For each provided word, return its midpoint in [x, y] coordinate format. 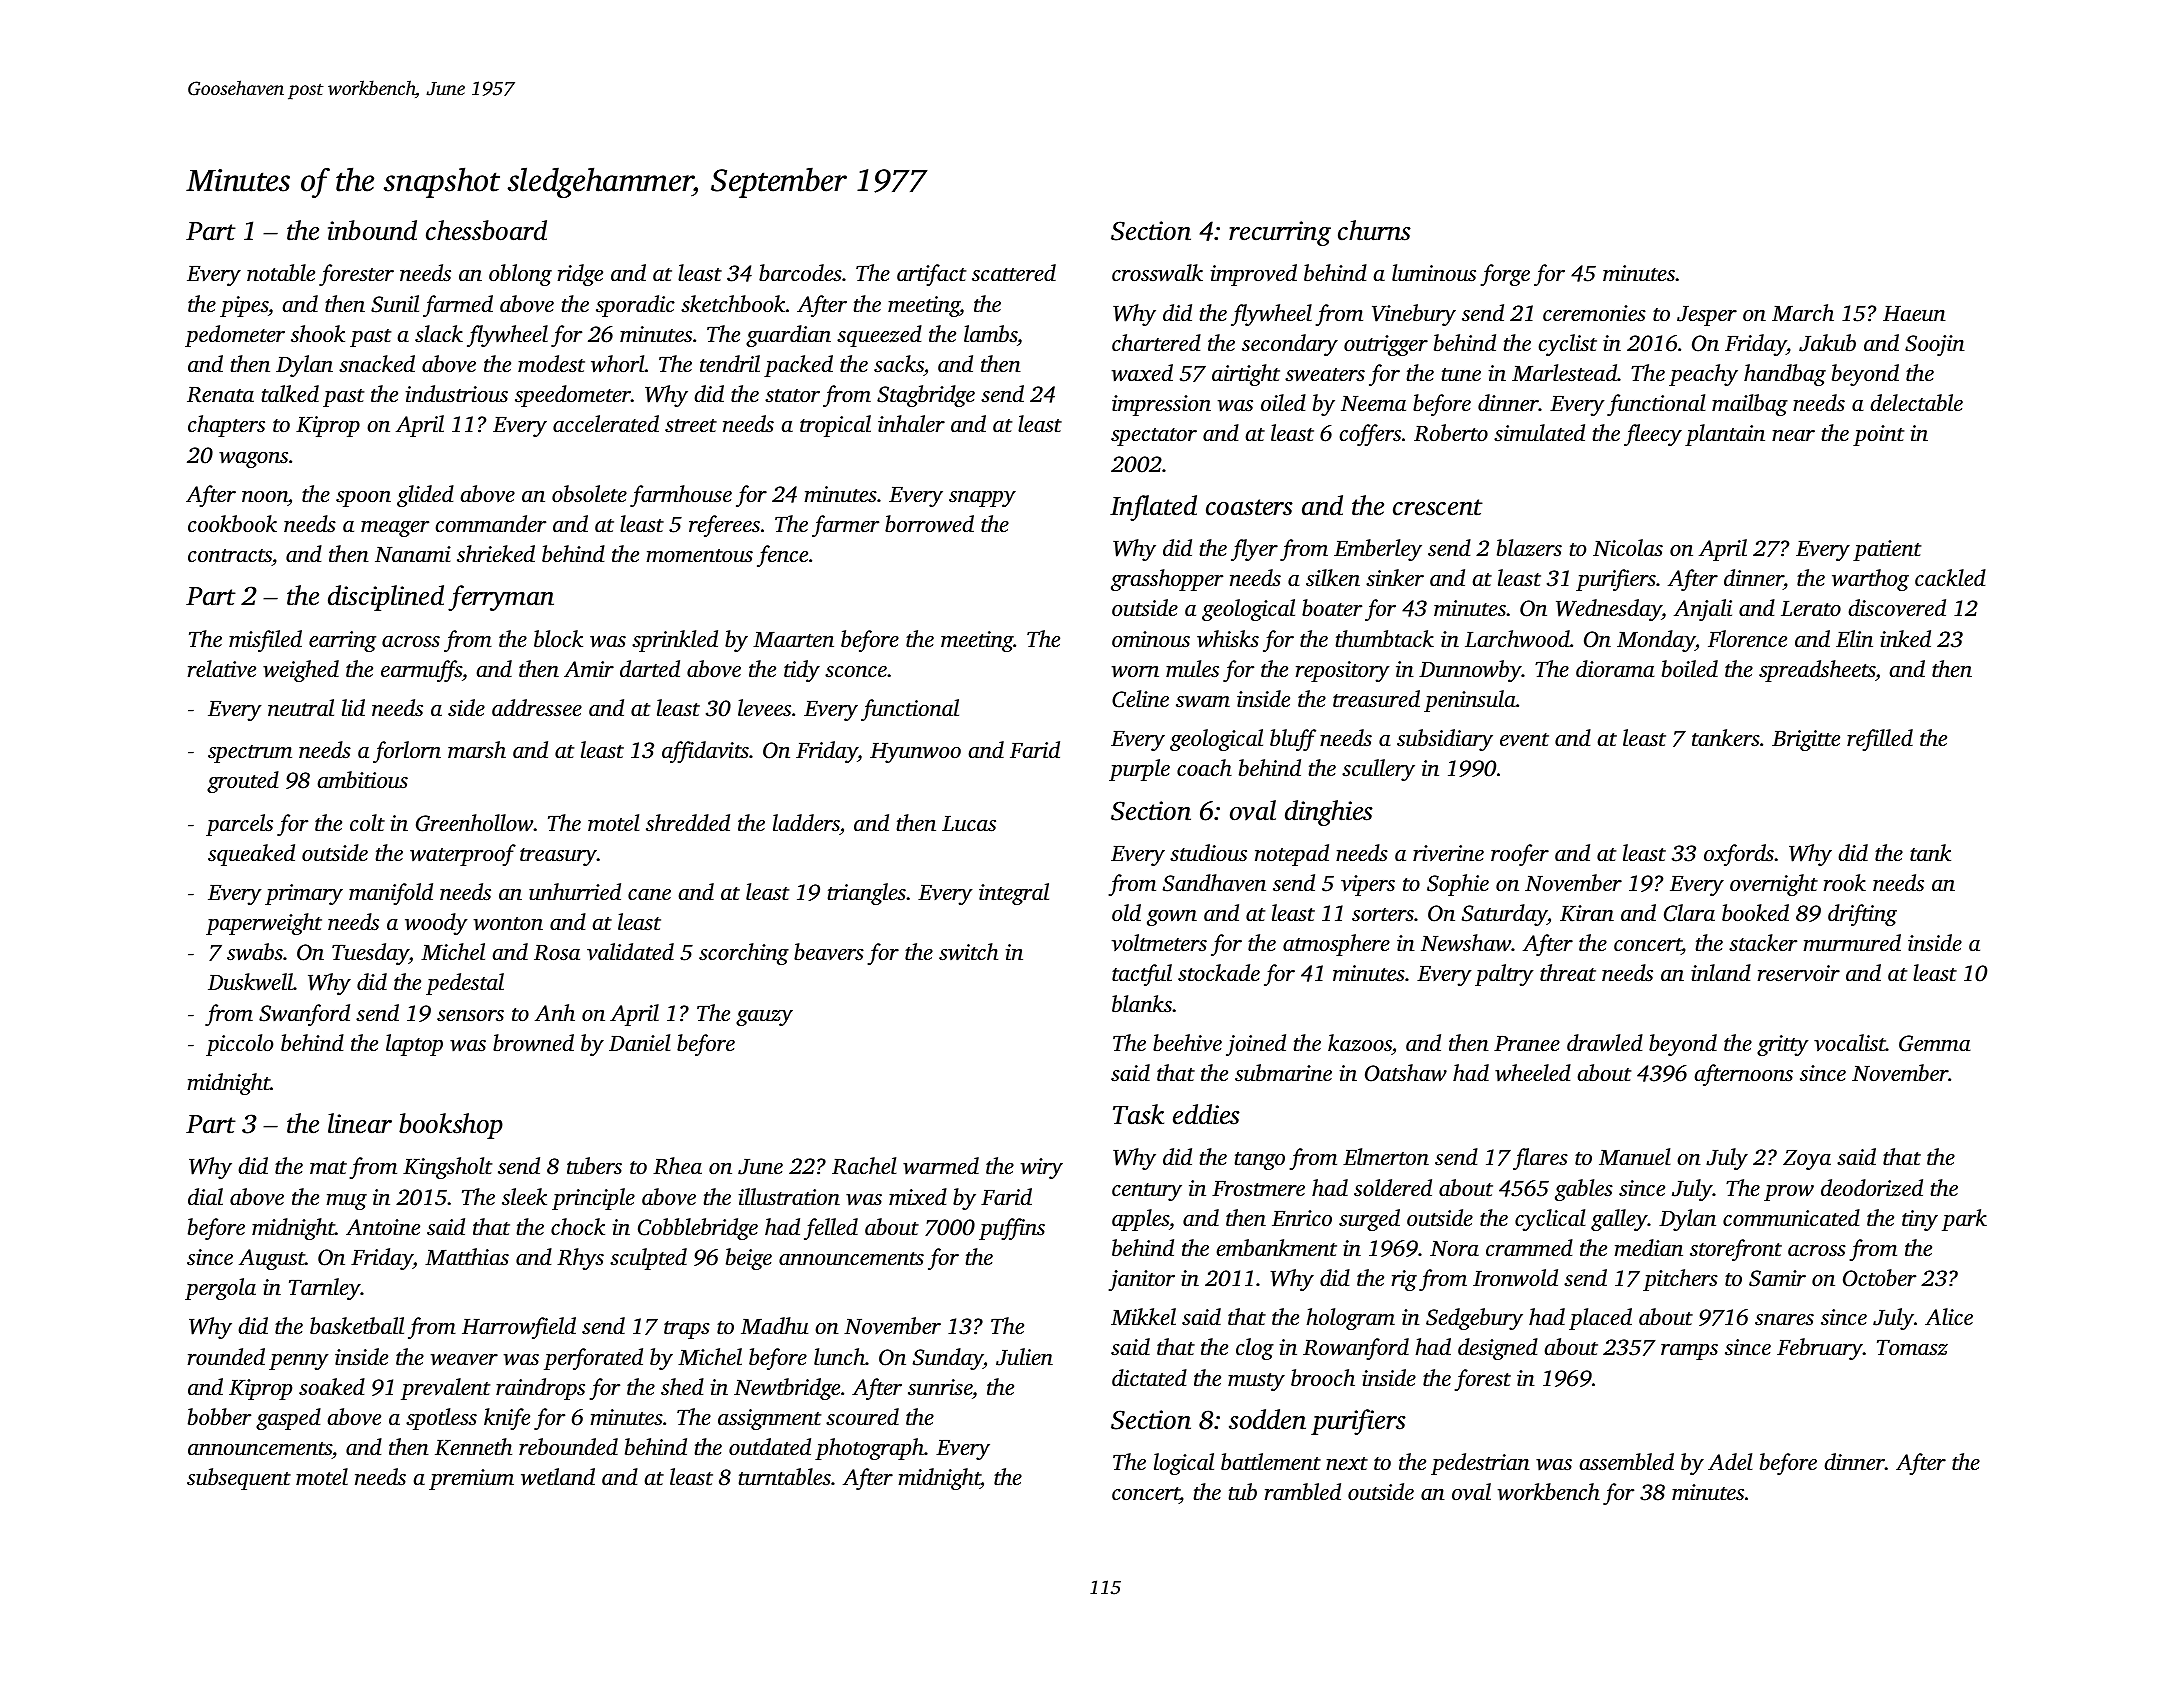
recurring [1280, 233]
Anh [555, 1012]
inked [1905, 638]
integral [1014, 894]
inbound [372, 230]
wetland [558, 1477]
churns [1374, 230]
